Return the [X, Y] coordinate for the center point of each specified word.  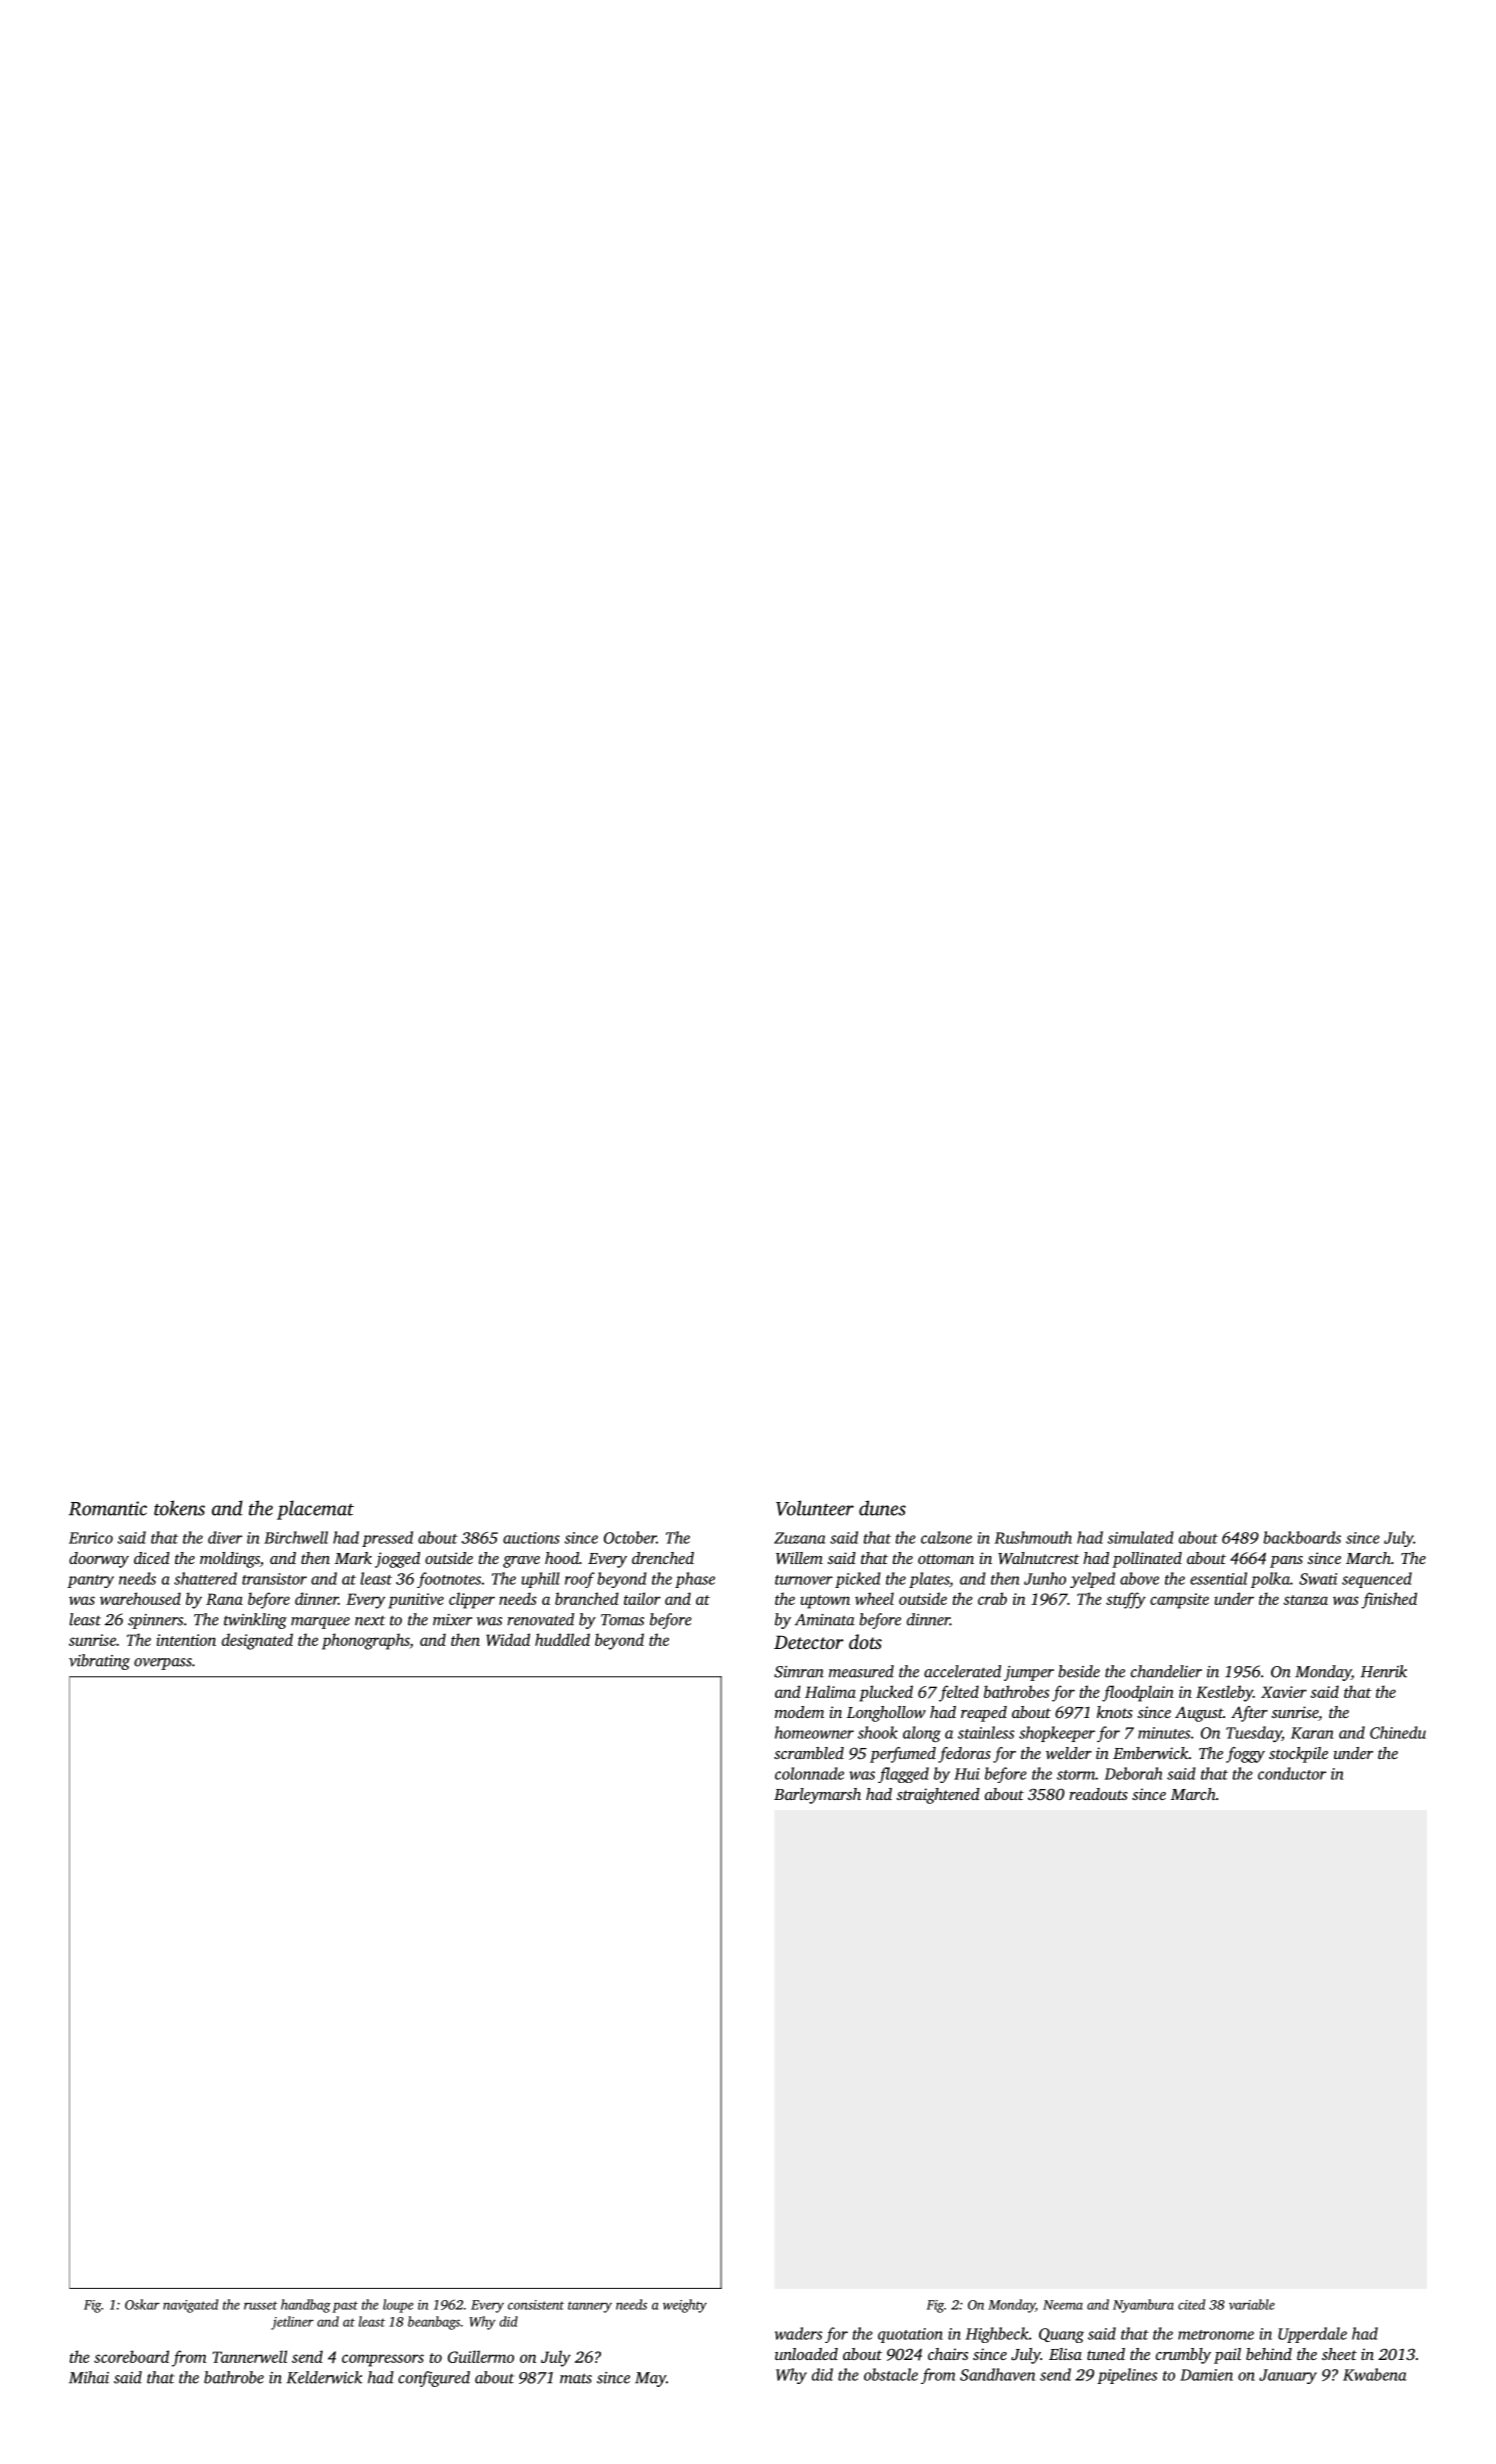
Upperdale [1312, 2335]
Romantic [108, 1508]
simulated [1140, 1537]
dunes [882, 1508]
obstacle [891, 2374]
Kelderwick [325, 2377]
